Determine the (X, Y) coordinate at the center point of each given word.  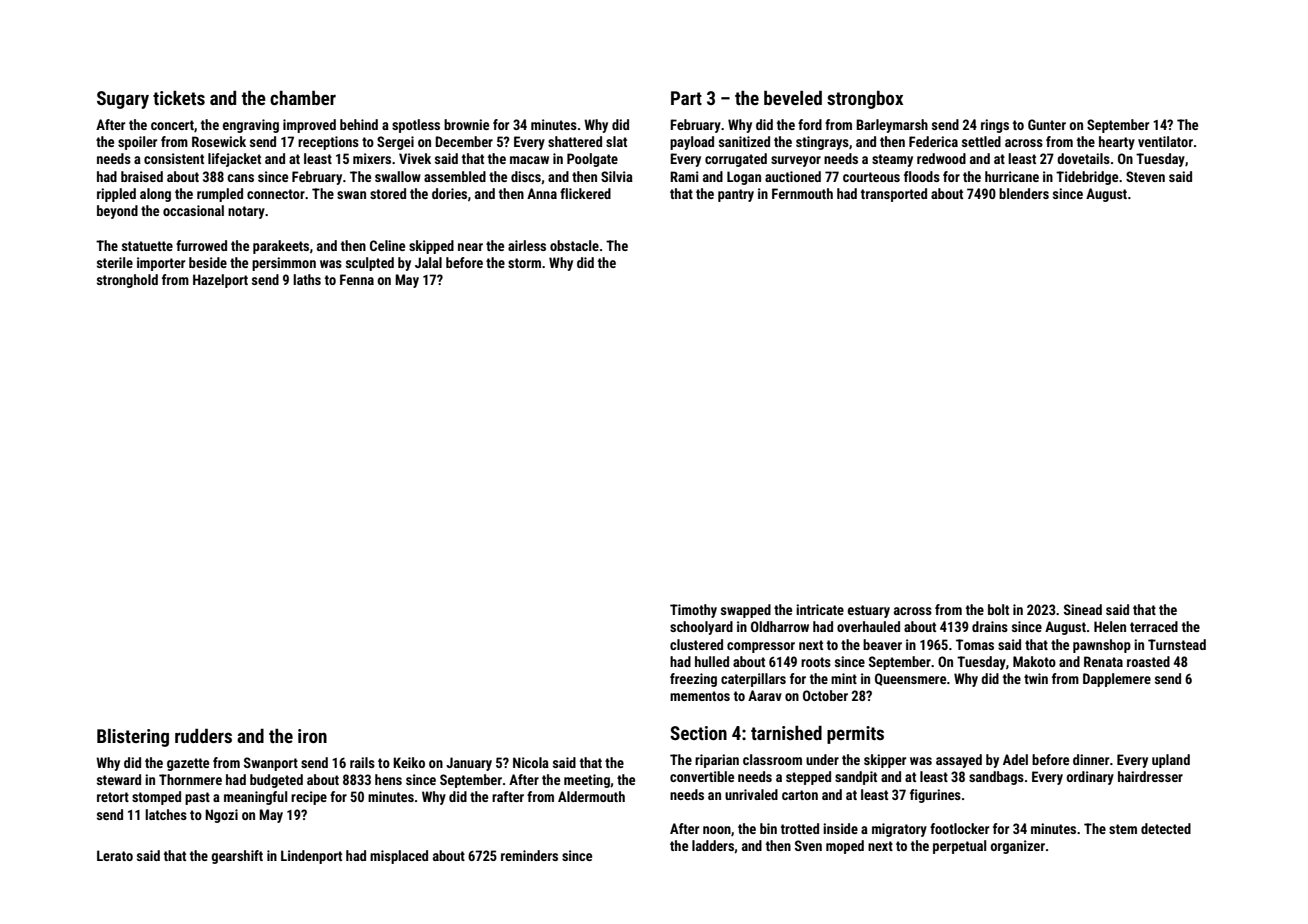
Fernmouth (802, 193)
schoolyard (701, 628)
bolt (998, 609)
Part (686, 98)
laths (307, 279)
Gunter (1047, 124)
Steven (1145, 176)
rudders (203, 735)
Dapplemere (1117, 680)
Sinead (1083, 609)
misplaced (399, 857)
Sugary (123, 100)
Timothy (693, 611)
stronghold (127, 281)
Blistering (133, 737)
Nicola (531, 762)
